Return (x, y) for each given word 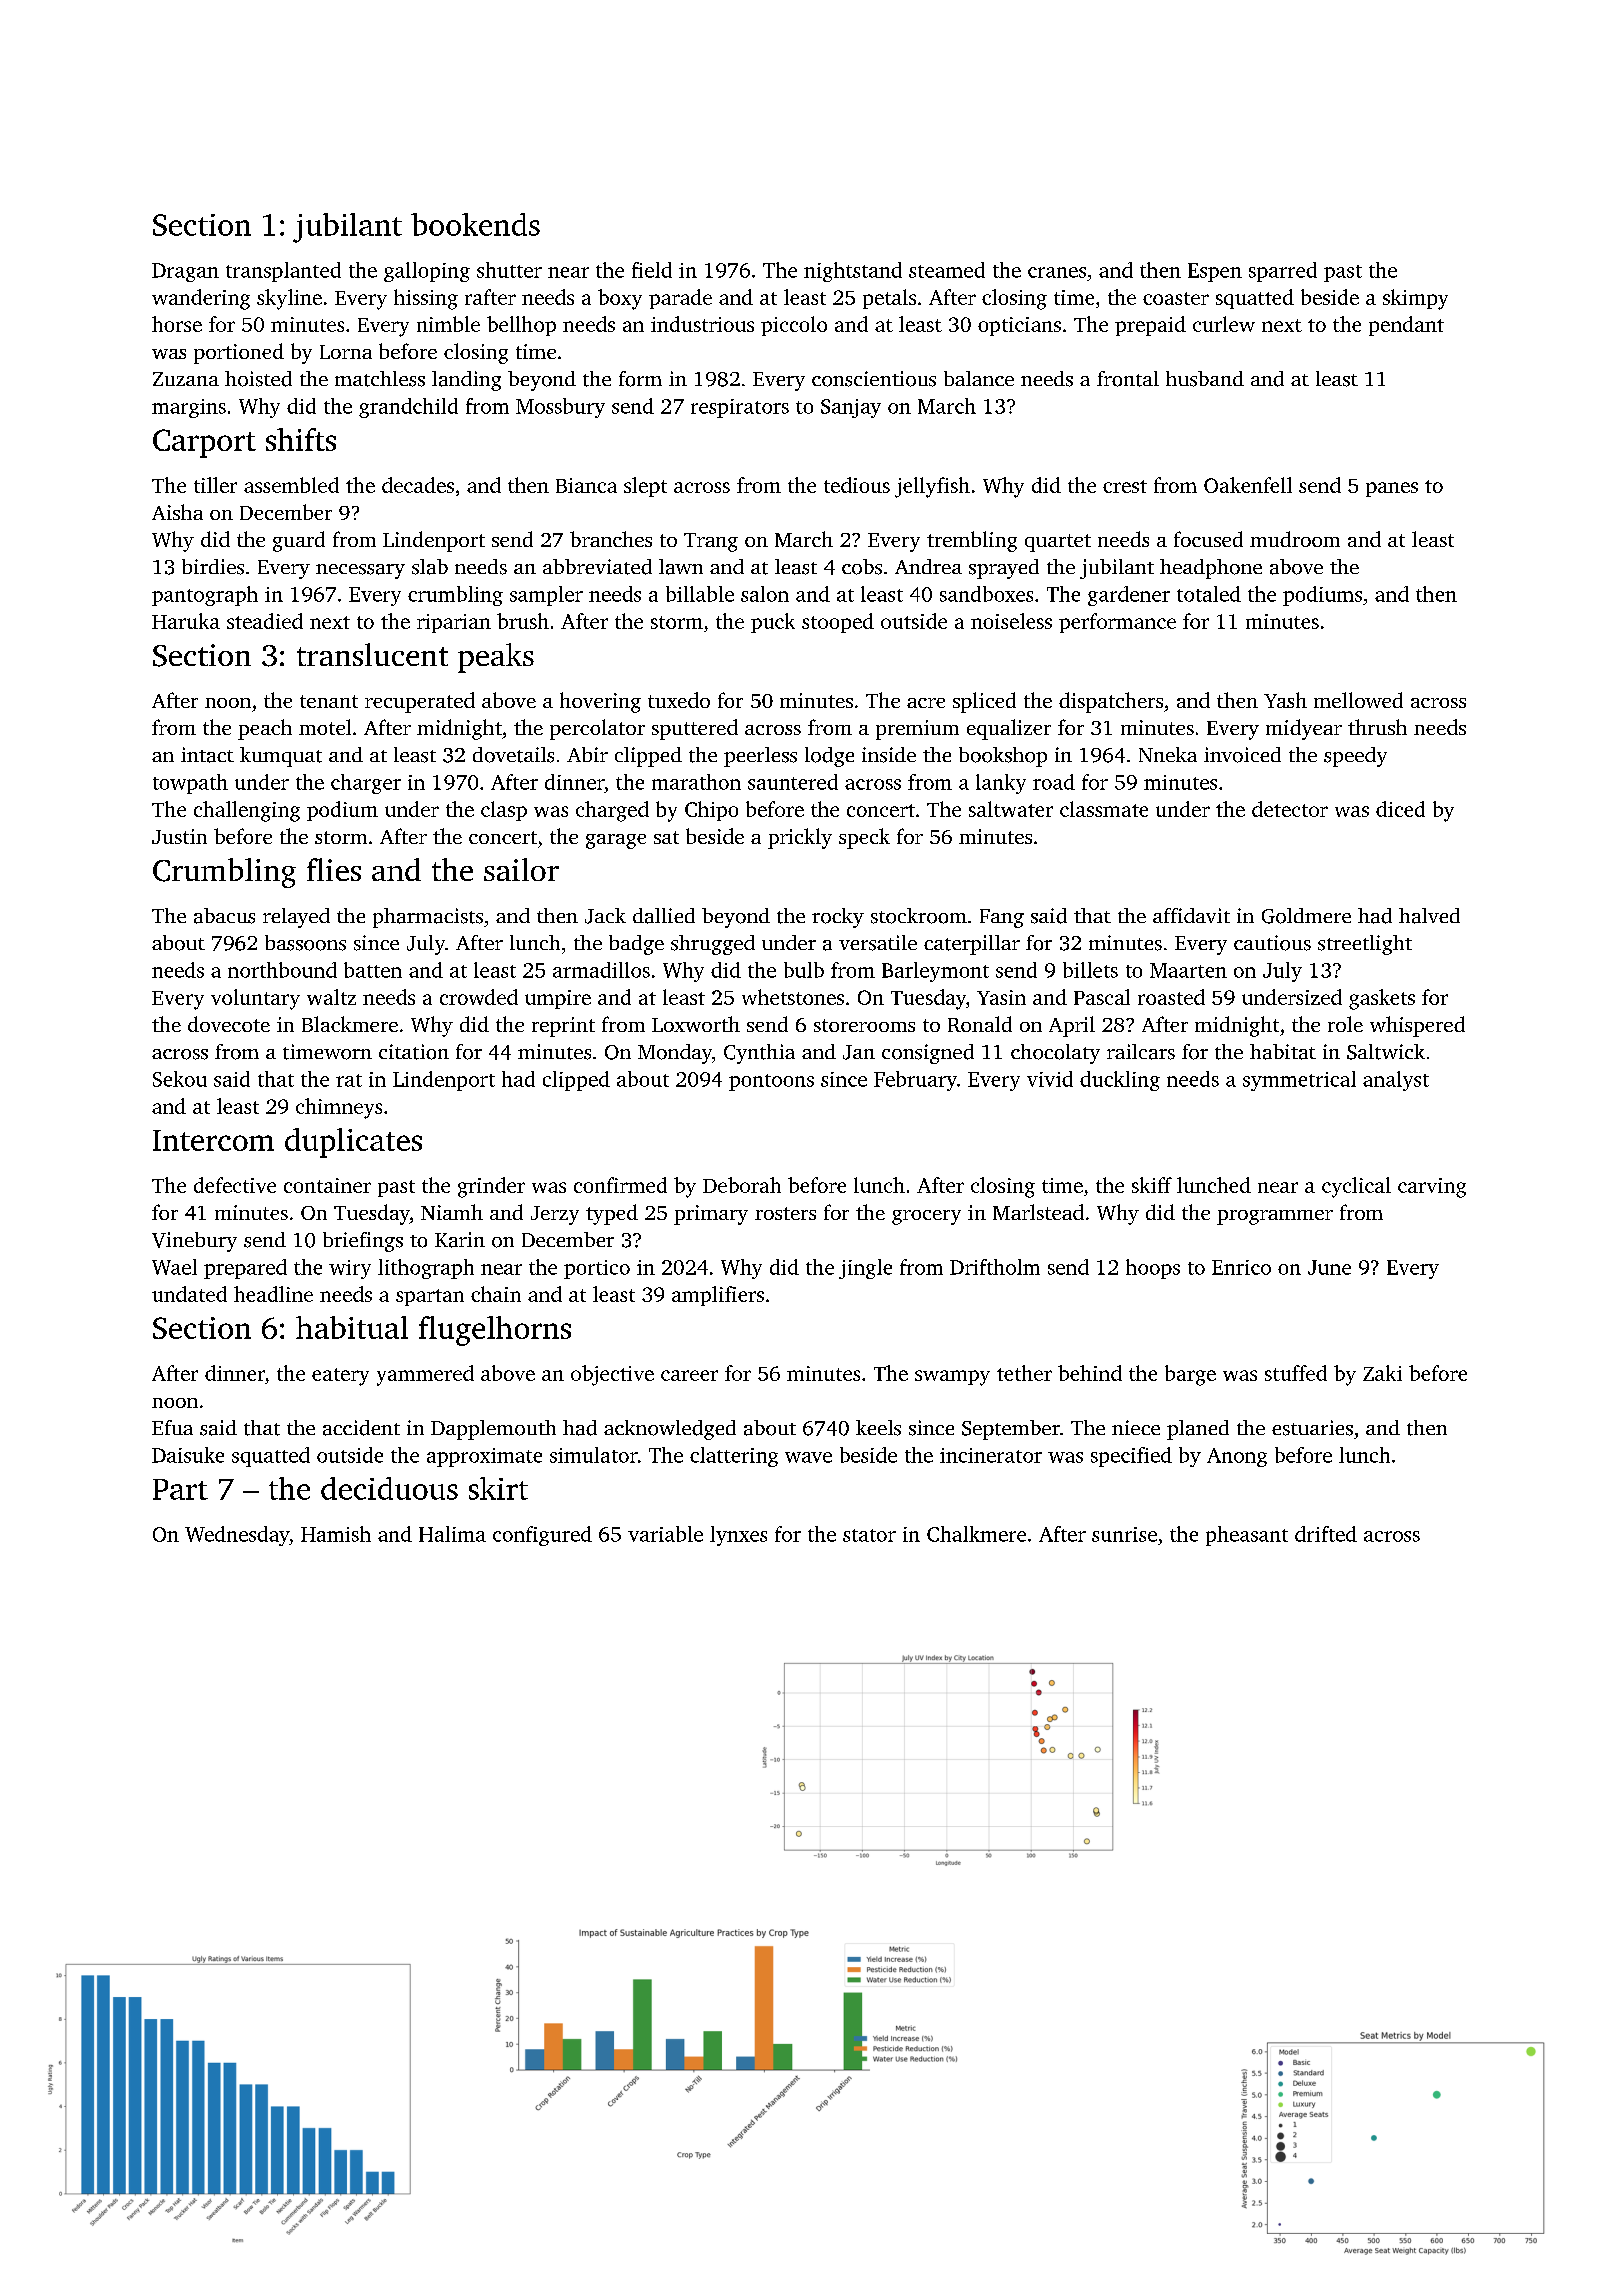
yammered (425, 1375)
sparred (1283, 272)
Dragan (185, 272)
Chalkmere (976, 1534)
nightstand (853, 272)
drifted (1326, 1534)
